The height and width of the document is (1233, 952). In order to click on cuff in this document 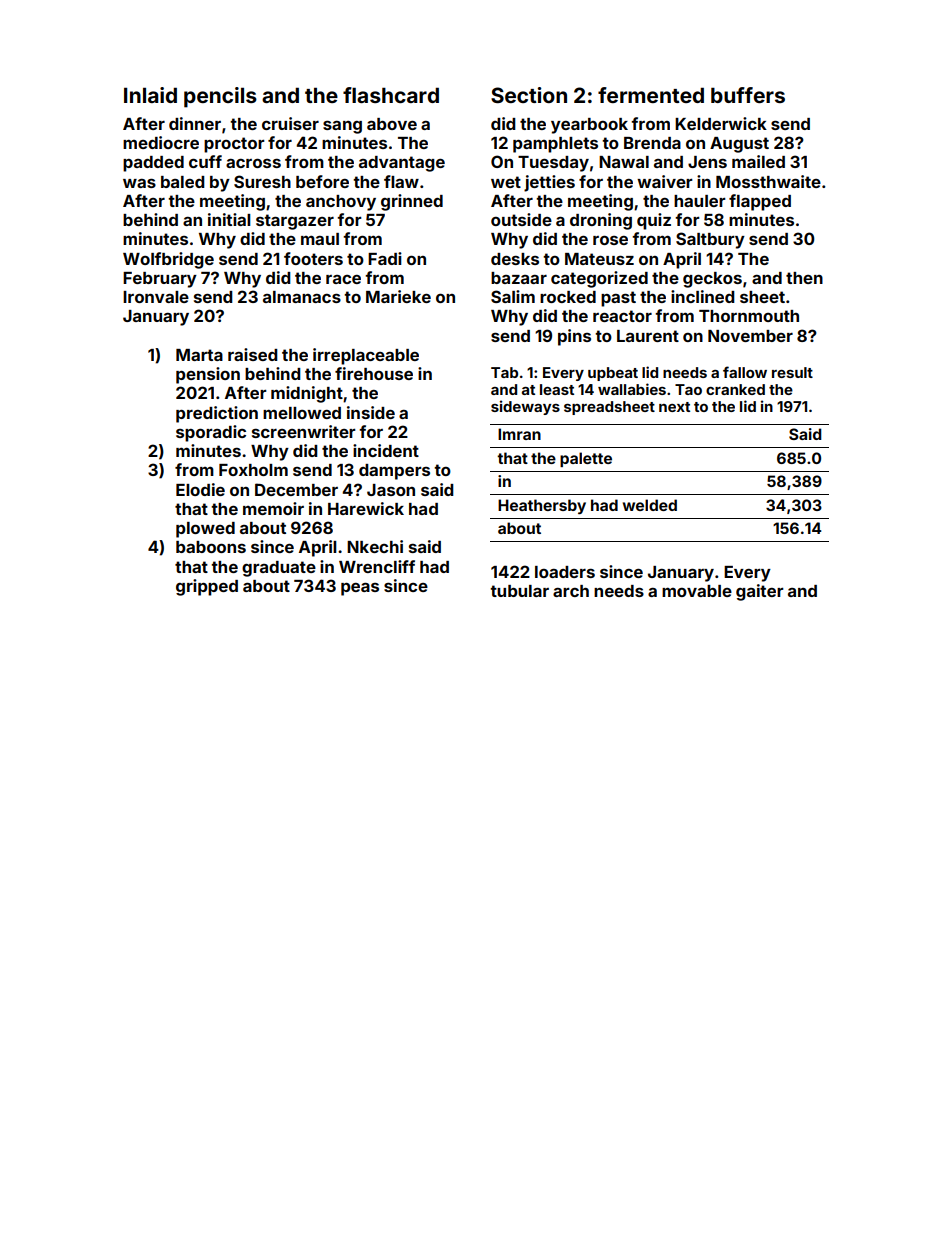, I will do `click(205, 161)`.
